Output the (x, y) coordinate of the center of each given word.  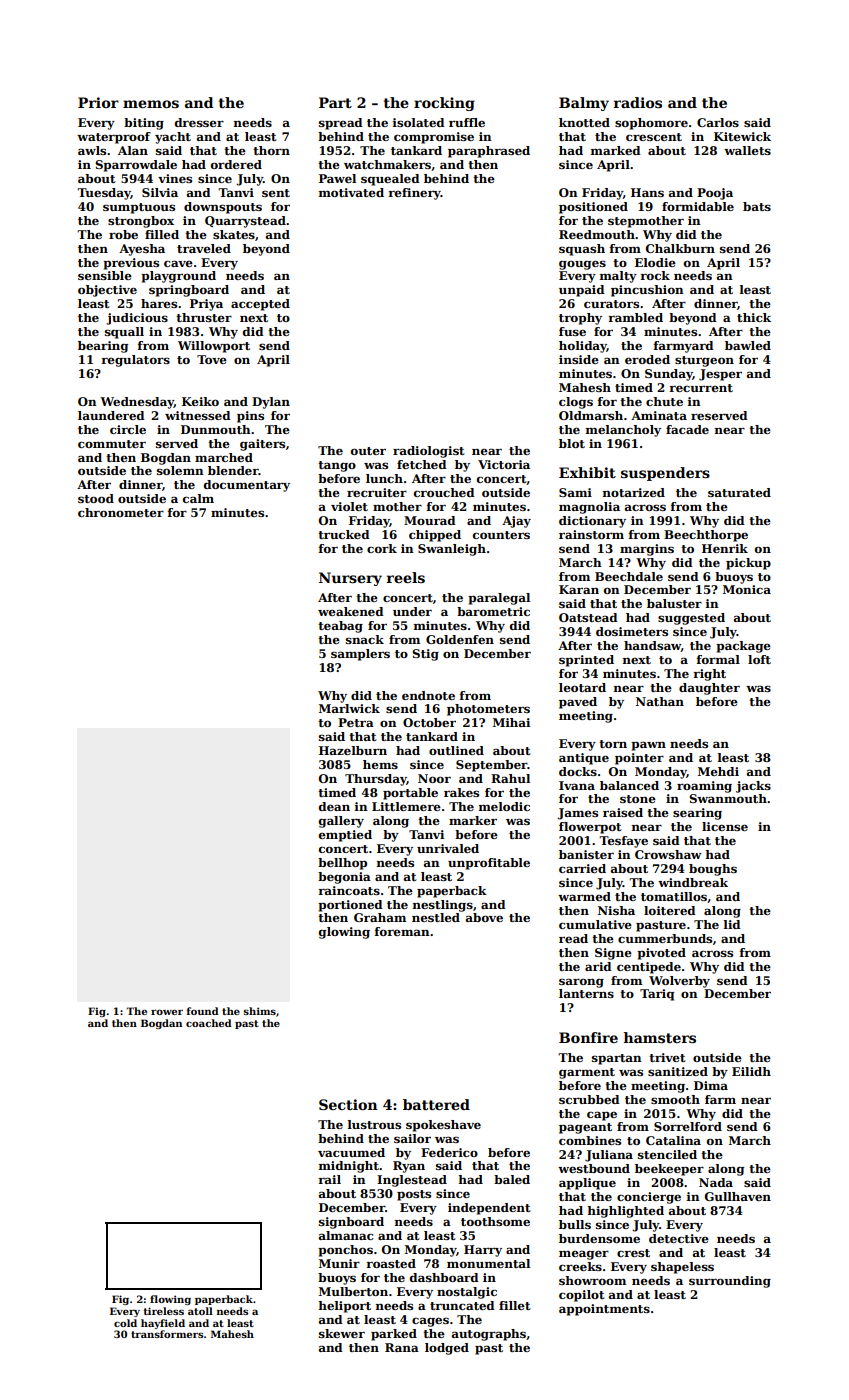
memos (151, 104)
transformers (167, 1334)
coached (209, 1023)
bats (757, 206)
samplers (360, 655)
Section (348, 1104)
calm (198, 498)
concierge (649, 1198)
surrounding (730, 1282)
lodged (447, 1349)
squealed (390, 180)
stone (638, 799)
